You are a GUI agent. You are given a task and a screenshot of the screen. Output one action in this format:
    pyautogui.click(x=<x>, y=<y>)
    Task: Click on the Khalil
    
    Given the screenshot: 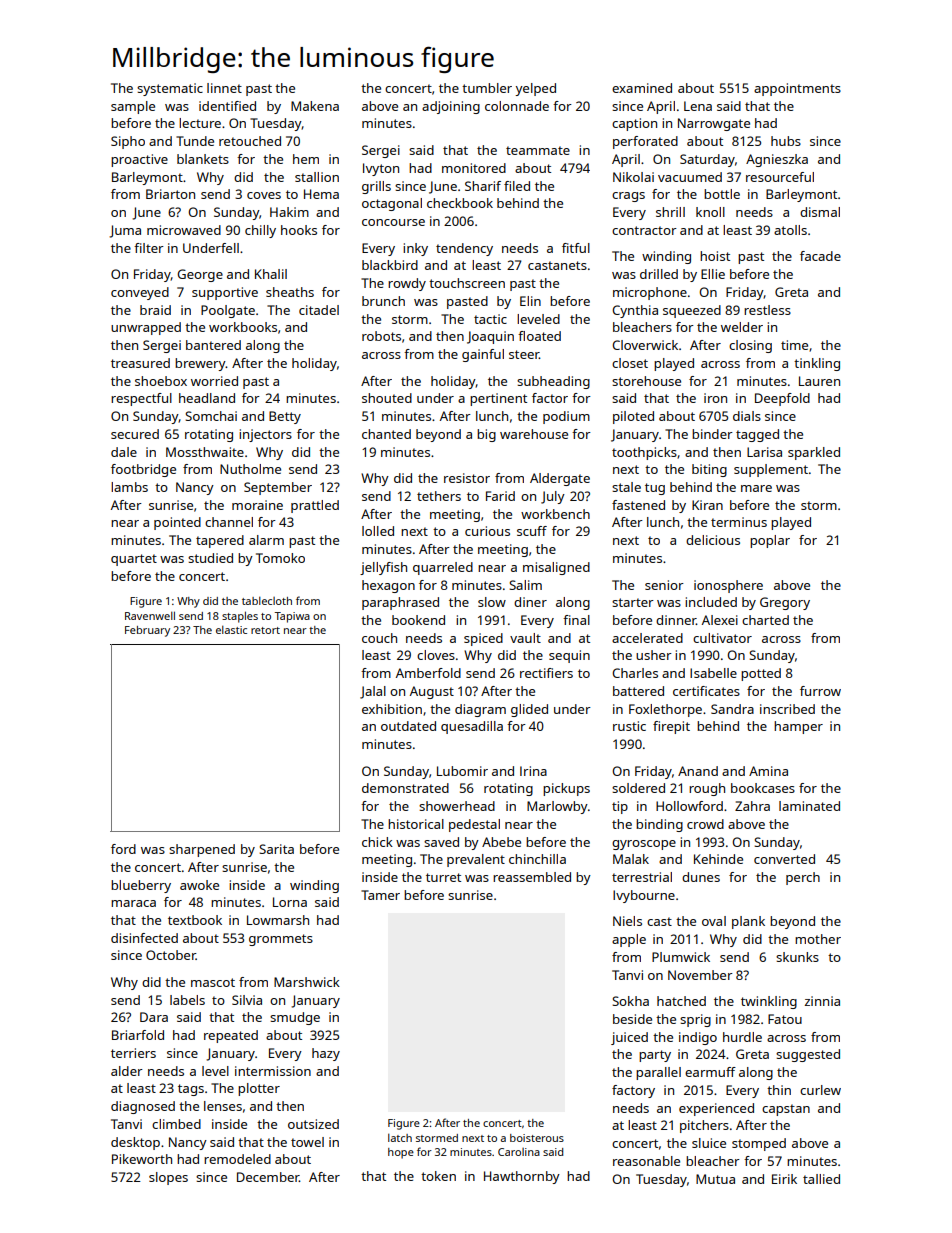 What is the action you would take?
    pyautogui.click(x=271, y=274)
